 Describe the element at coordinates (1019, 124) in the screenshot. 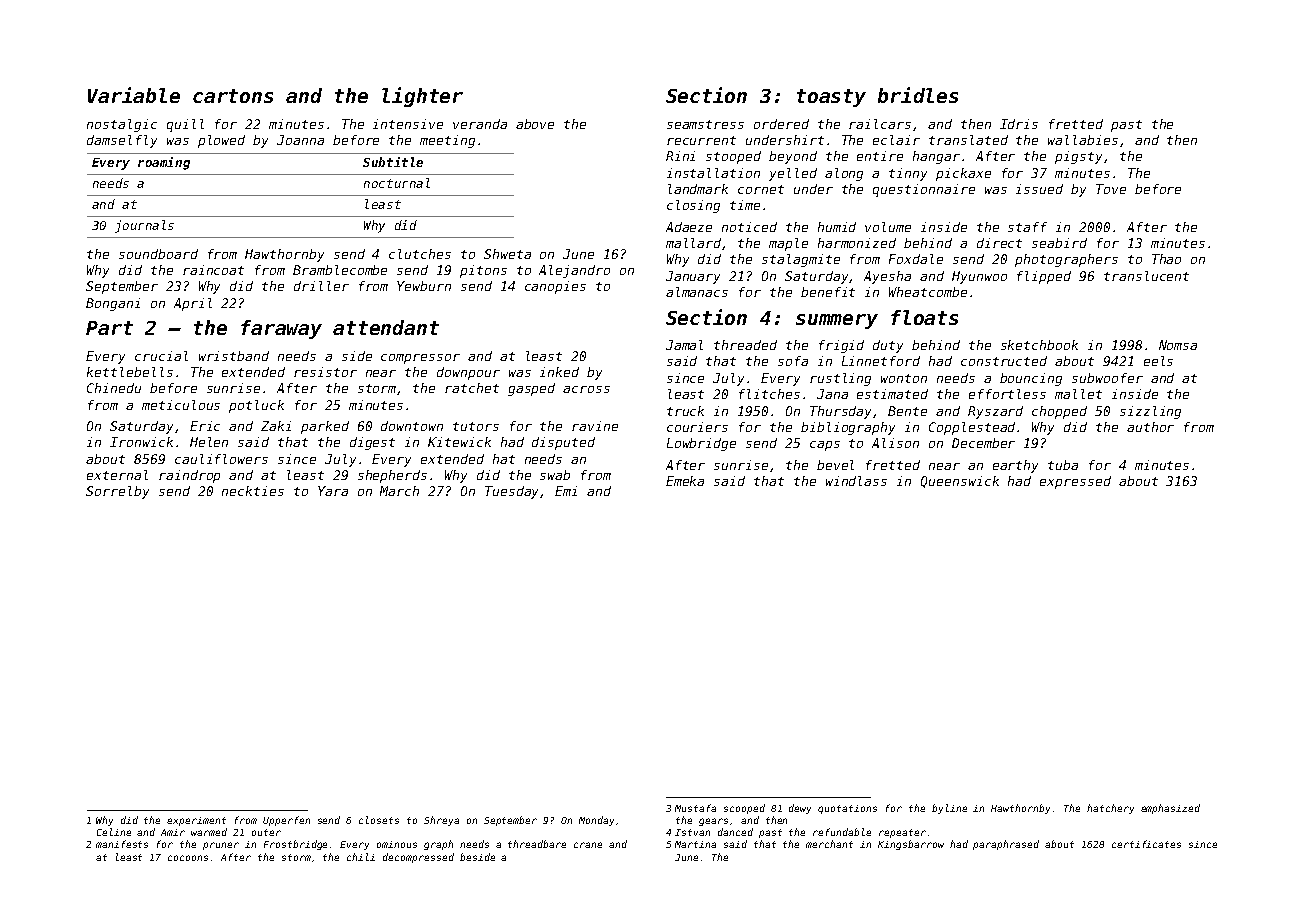

I see `Idris` at that location.
